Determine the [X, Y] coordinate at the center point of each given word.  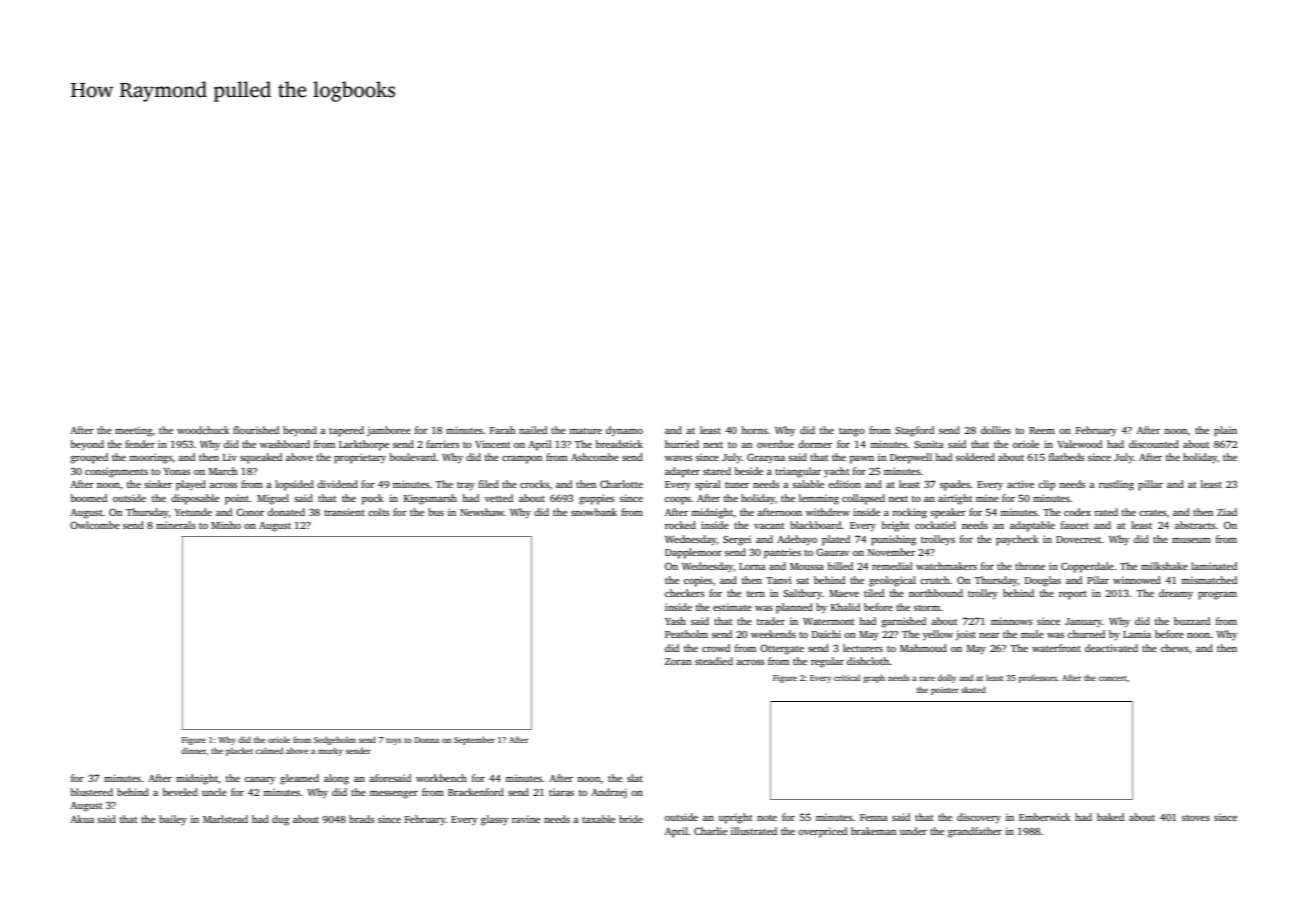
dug [280, 820]
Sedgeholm [335, 740]
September [474, 740]
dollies [996, 430]
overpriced [822, 832]
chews [1175, 648]
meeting [133, 431]
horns [754, 430]
